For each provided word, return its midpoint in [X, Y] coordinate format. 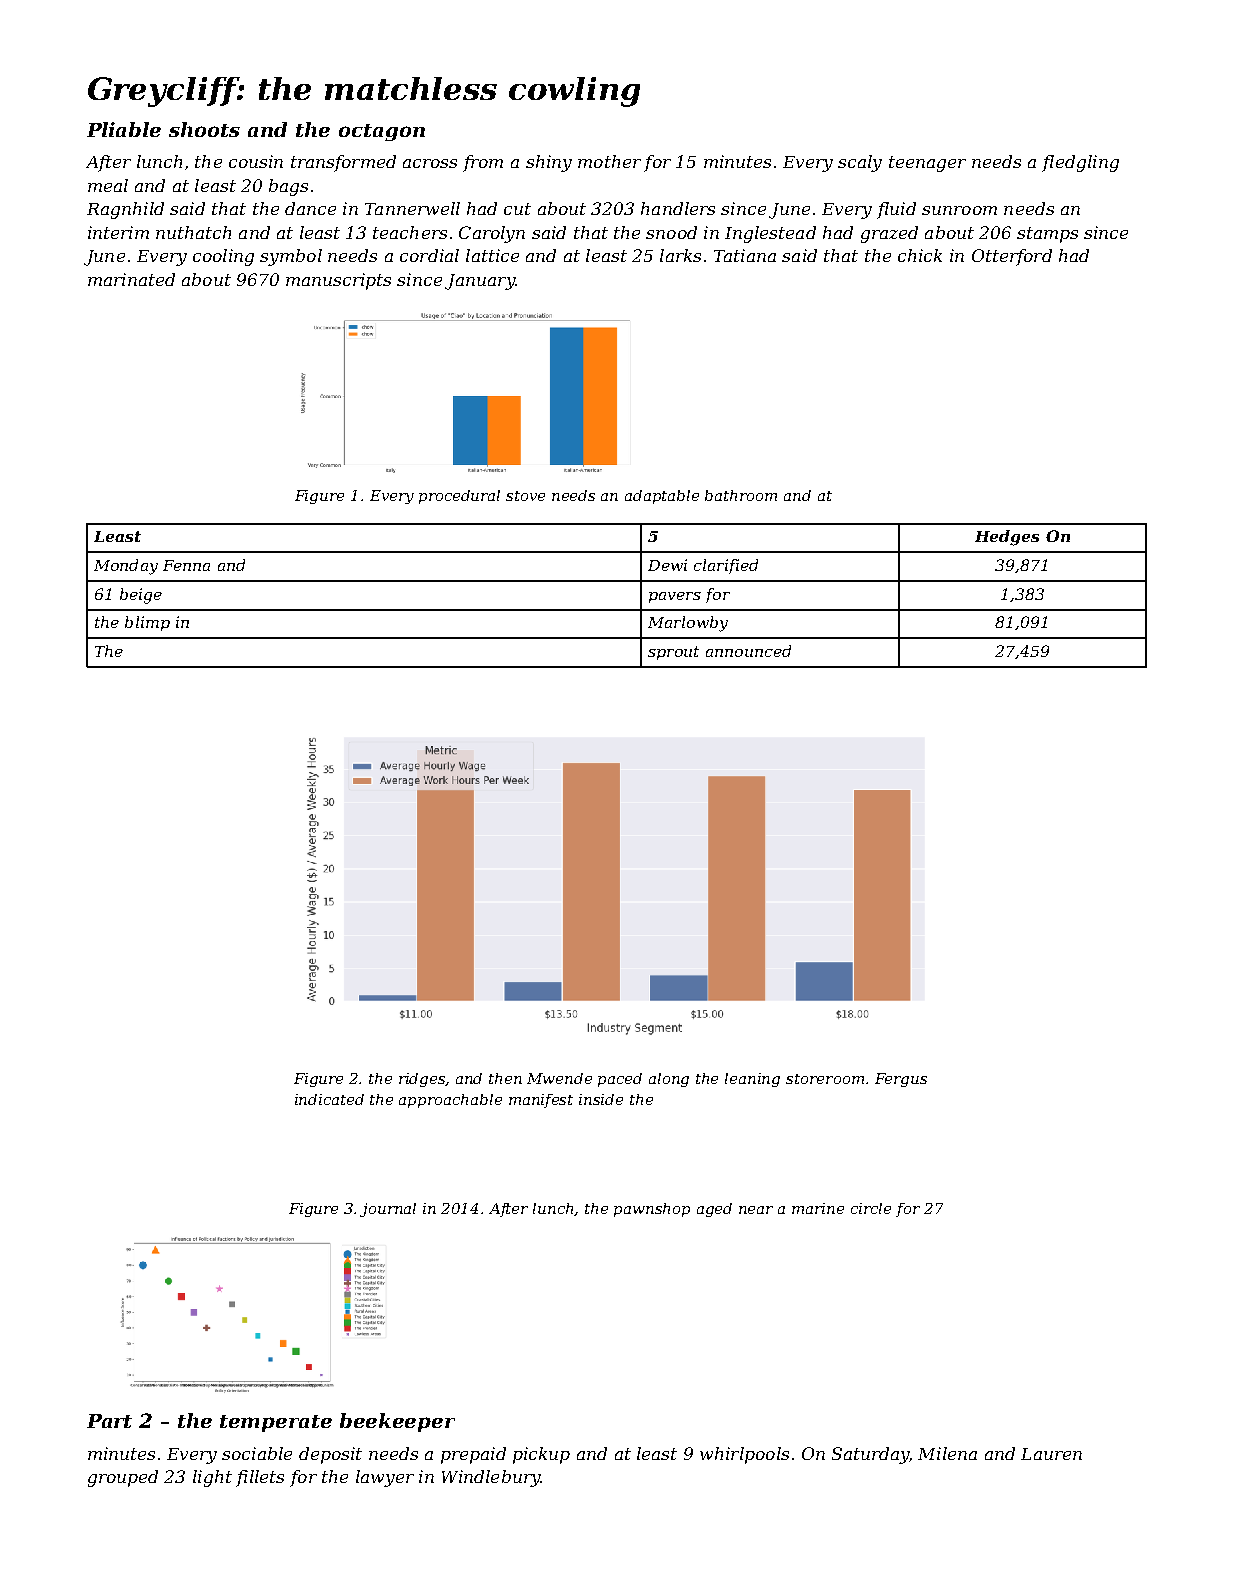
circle [871, 1208]
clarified [726, 566]
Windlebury [491, 1478]
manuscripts [338, 281]
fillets [260, 1478]
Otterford [1012, 257]
